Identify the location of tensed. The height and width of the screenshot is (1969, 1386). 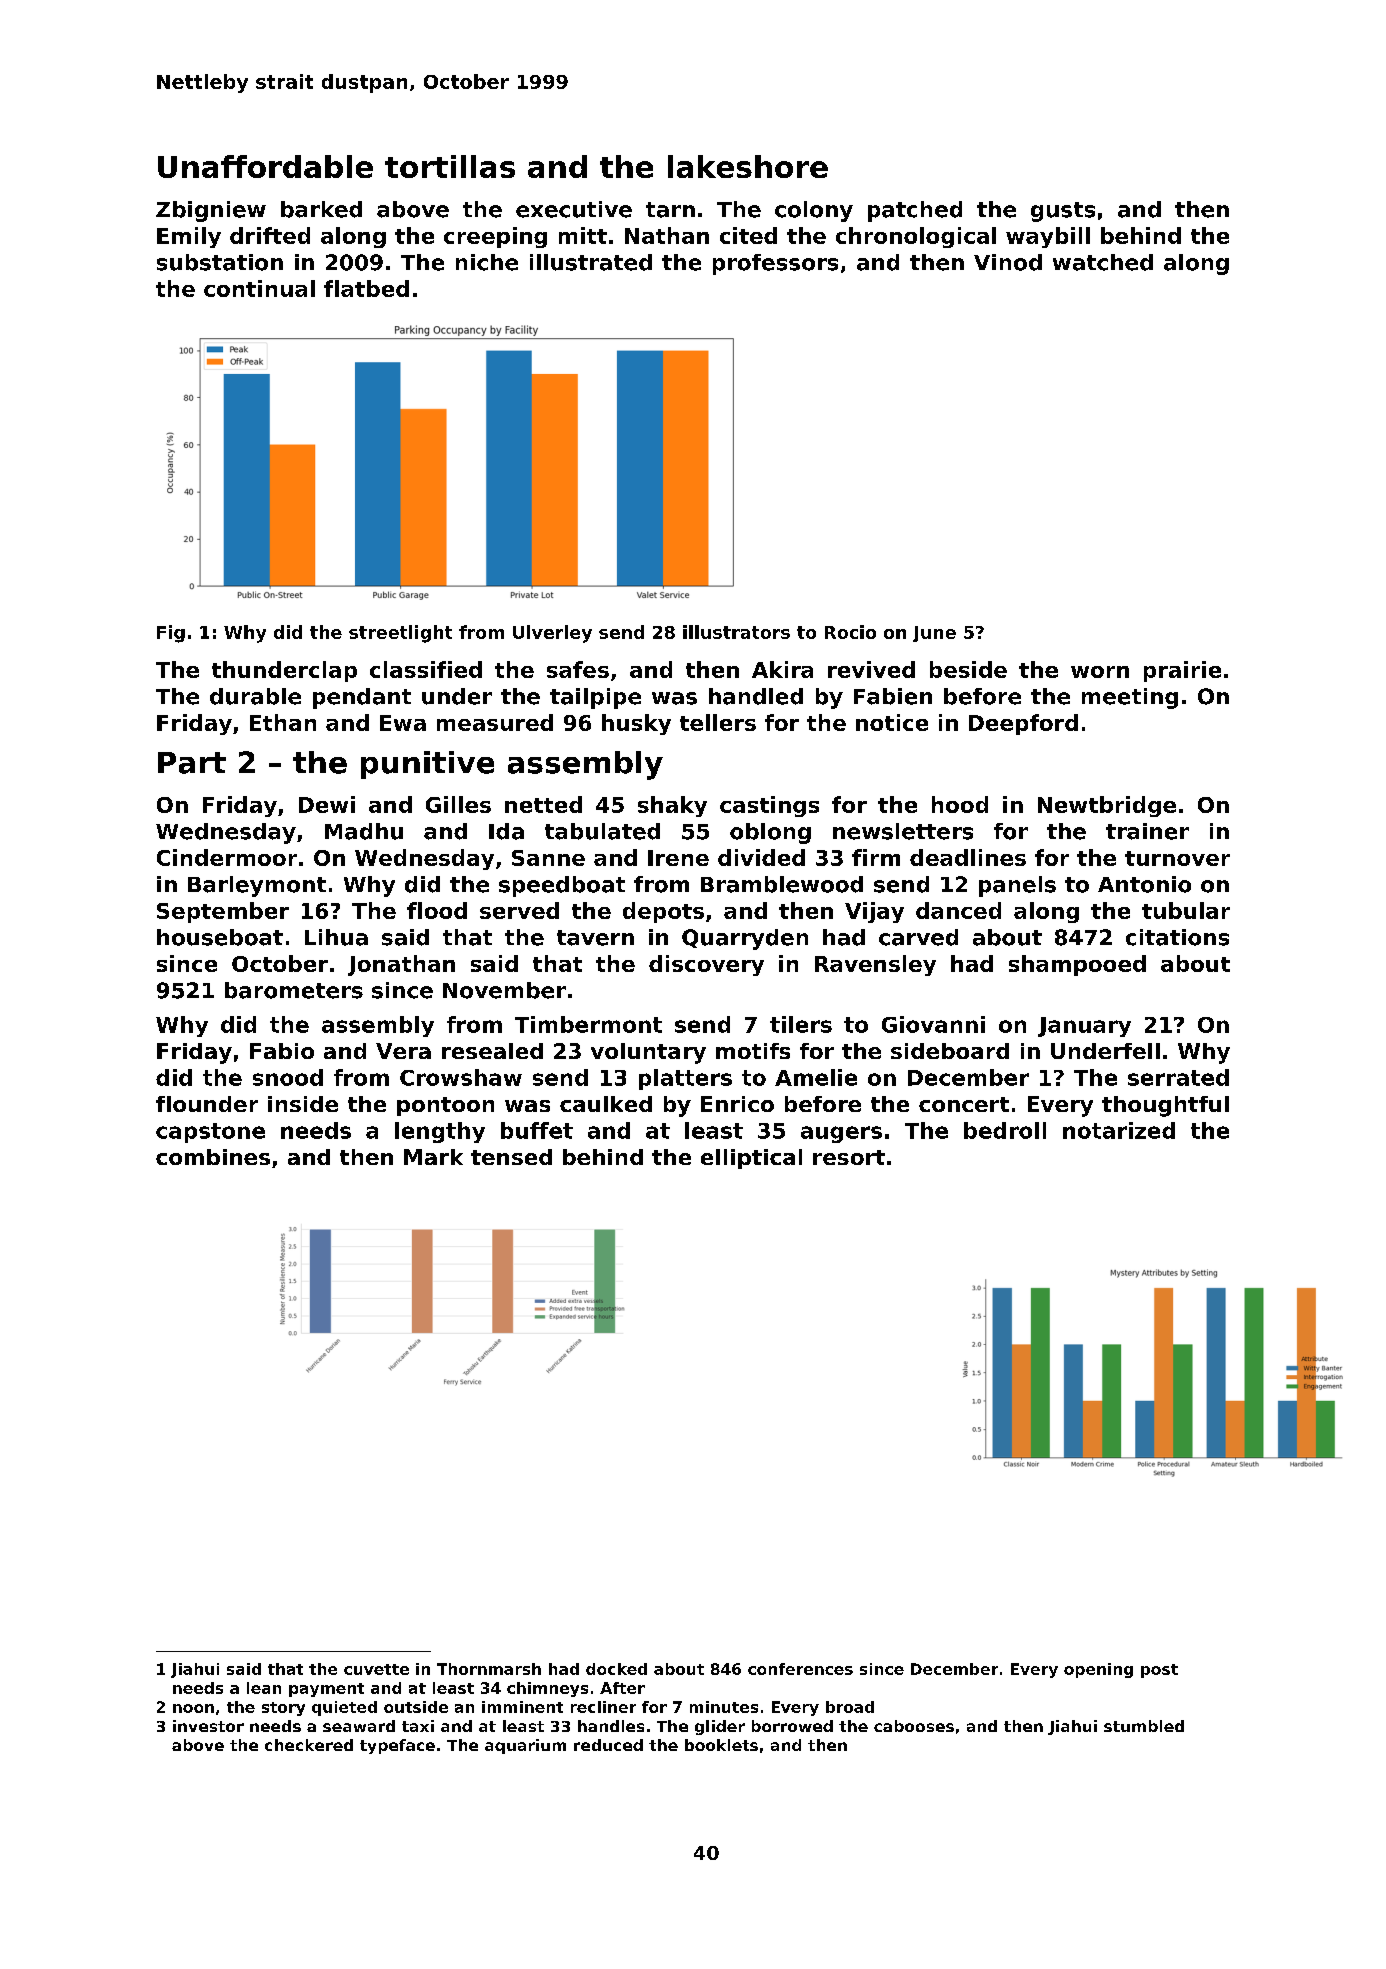
(511, 1157).
